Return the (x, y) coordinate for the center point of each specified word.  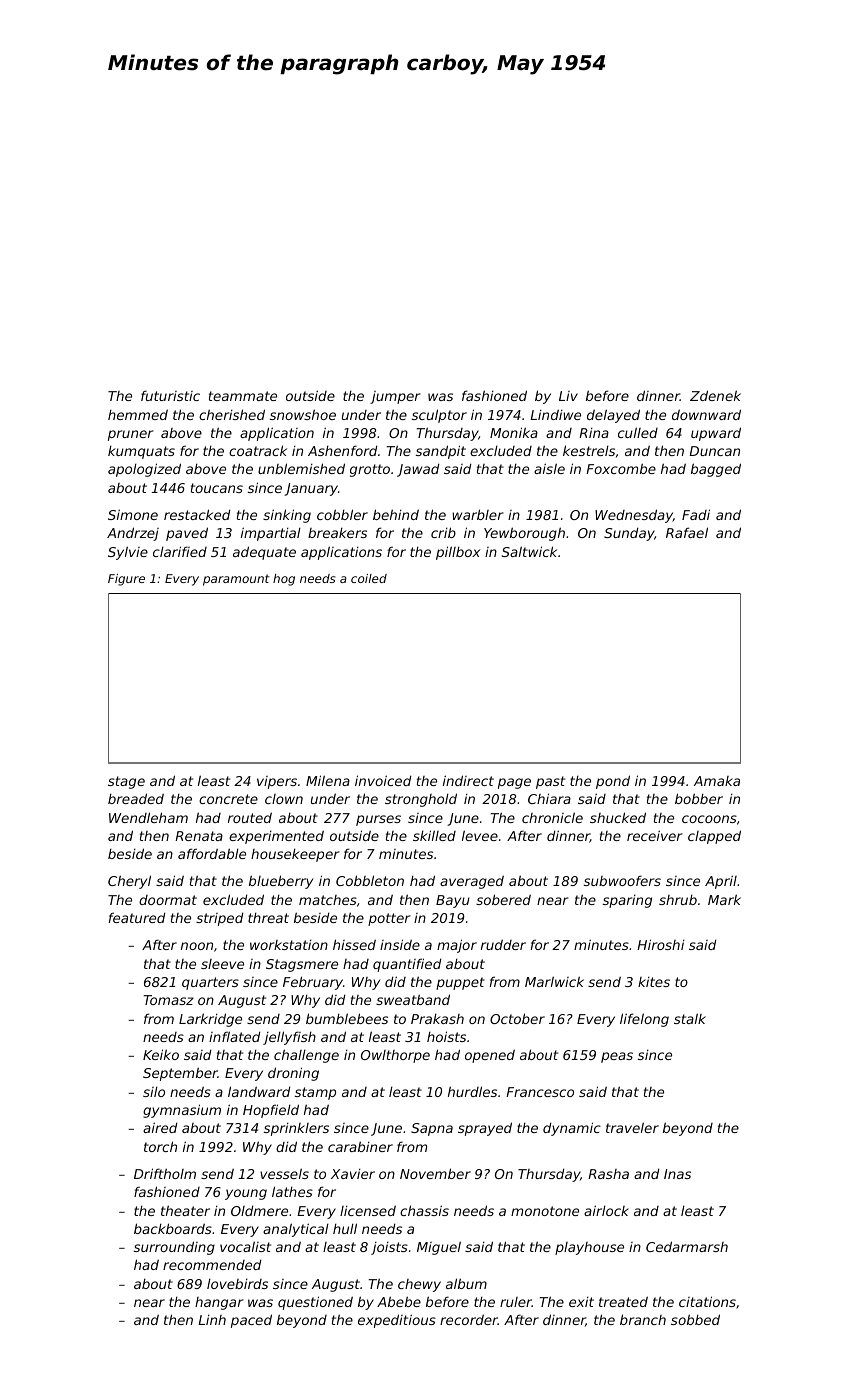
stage (126, 782)
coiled (369, 578)
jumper (395, 397)
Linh (212, 1320)
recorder (469, 1319)
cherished (232, 414)
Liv (568, 396)
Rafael (687, 532)
